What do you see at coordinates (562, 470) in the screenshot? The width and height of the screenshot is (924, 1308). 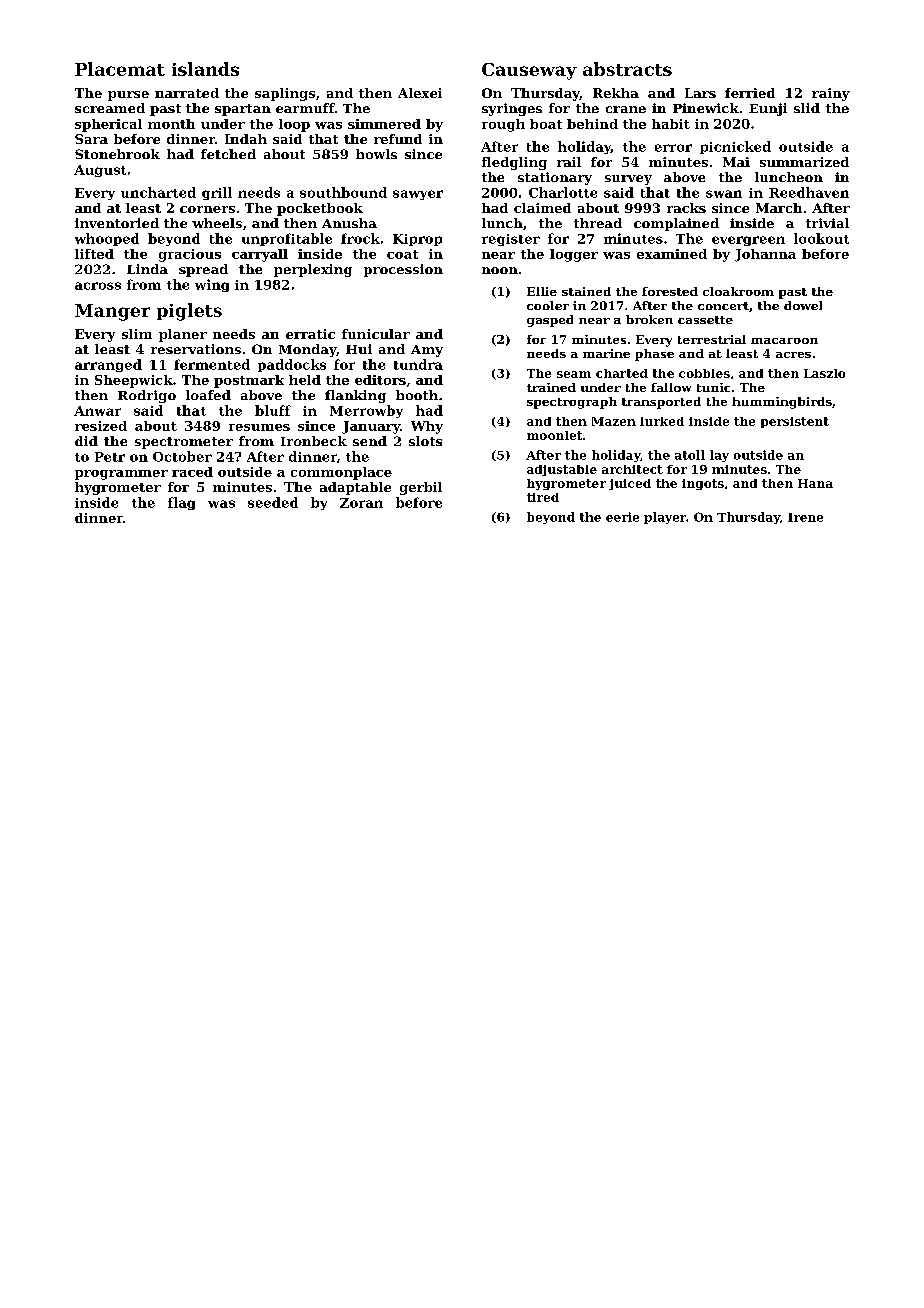 I see `adjustable` at bounding box center [562, 470].
